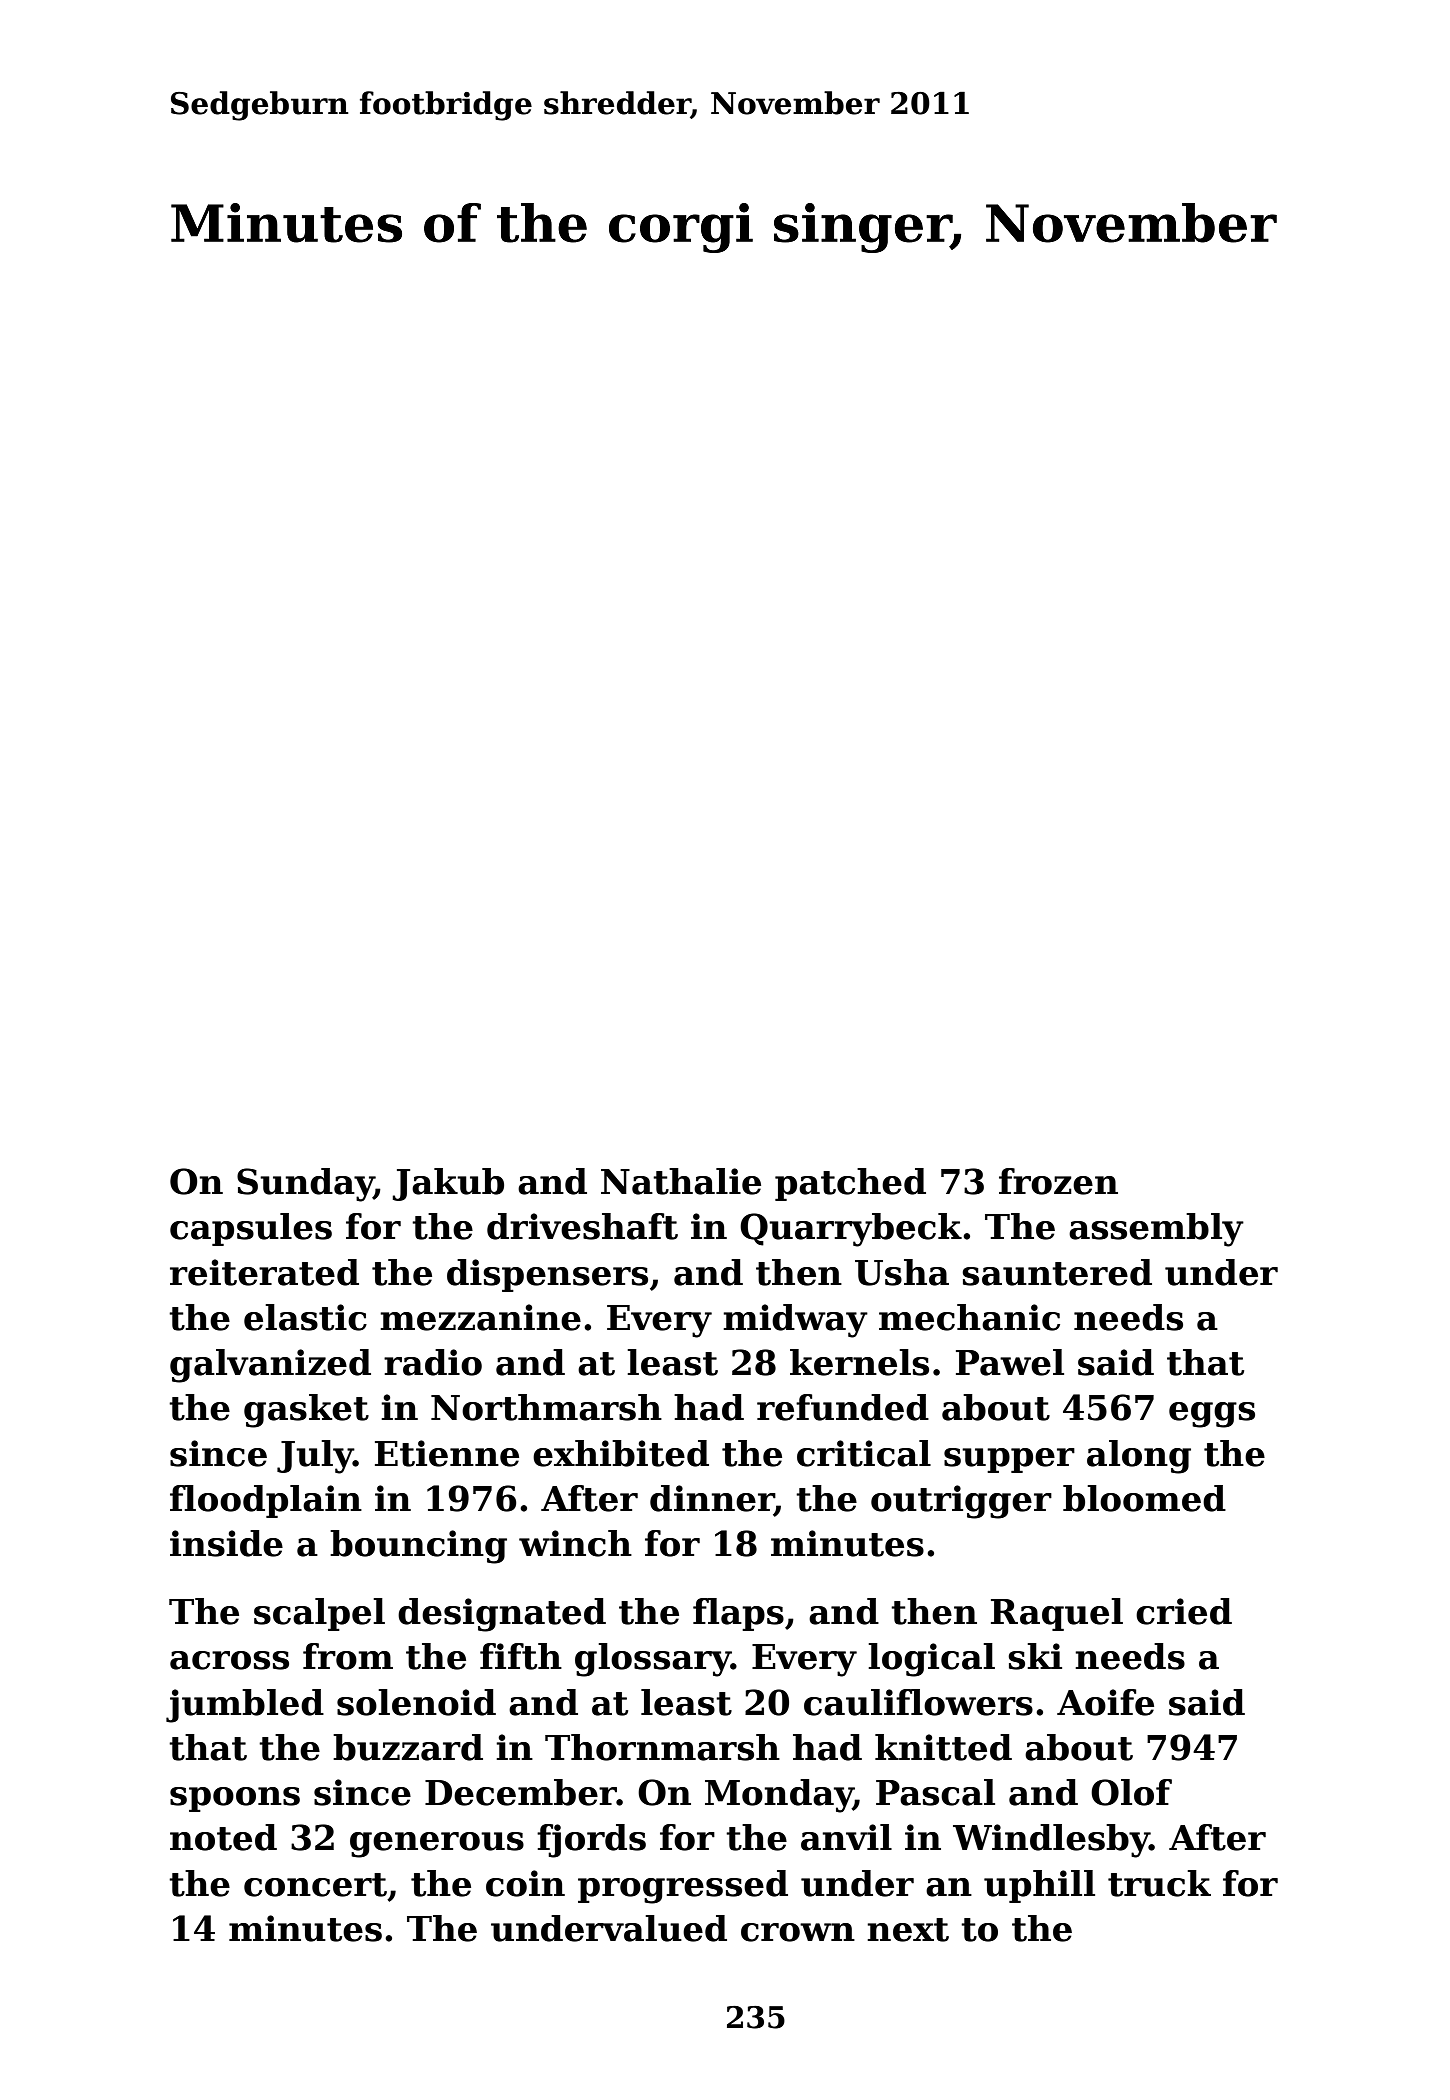 Image resolution: width=1450 pixels, height=2100 pixels. Describe the element at coordinates (908, 1930) in the screenshot. I see `next` at that location.
